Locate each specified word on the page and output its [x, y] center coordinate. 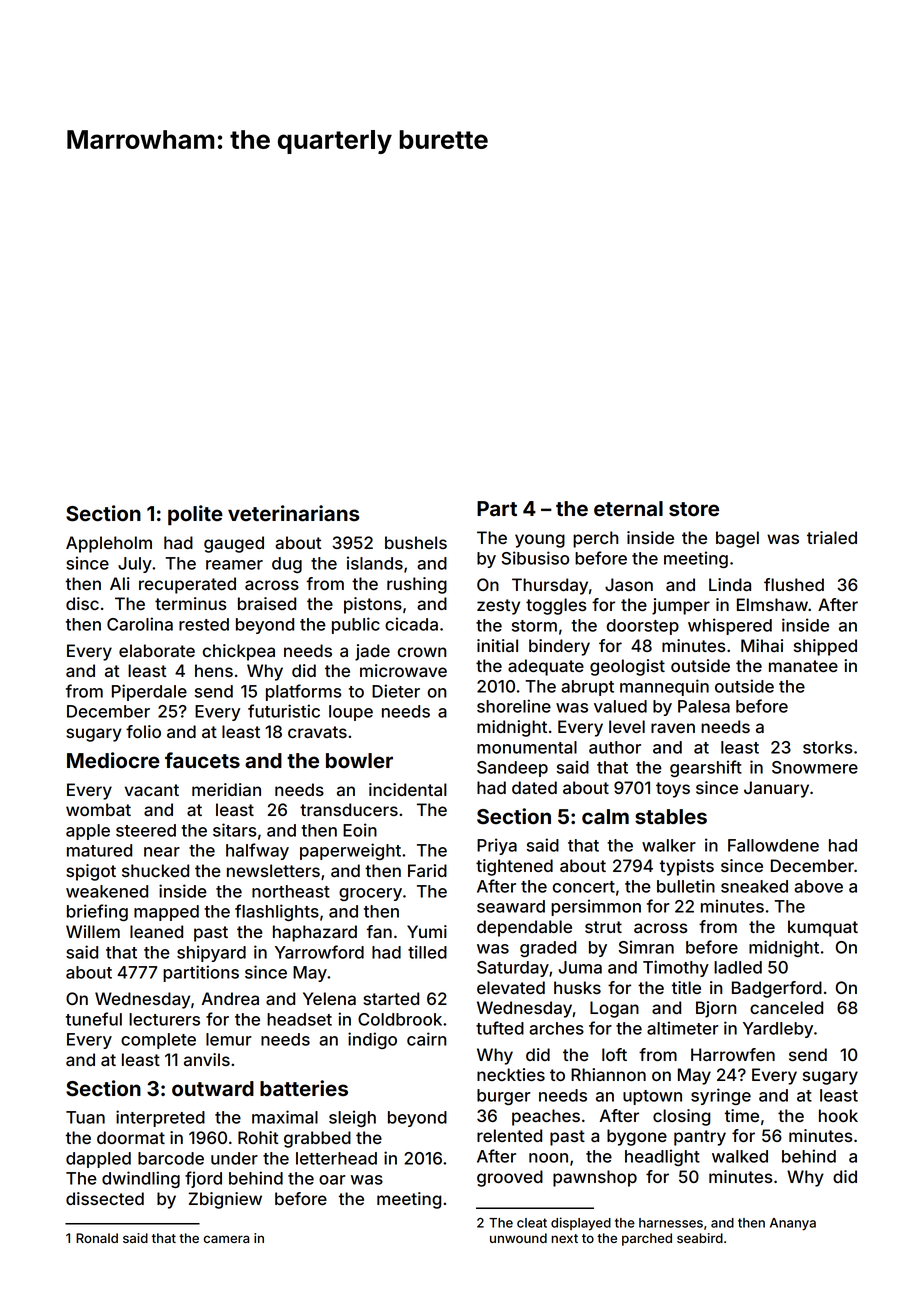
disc [82, 603]
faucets [202, 760]
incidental [408, 789]
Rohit [258, 1137]
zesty [498, 607]
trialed [832, 537]
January [776, 789]
